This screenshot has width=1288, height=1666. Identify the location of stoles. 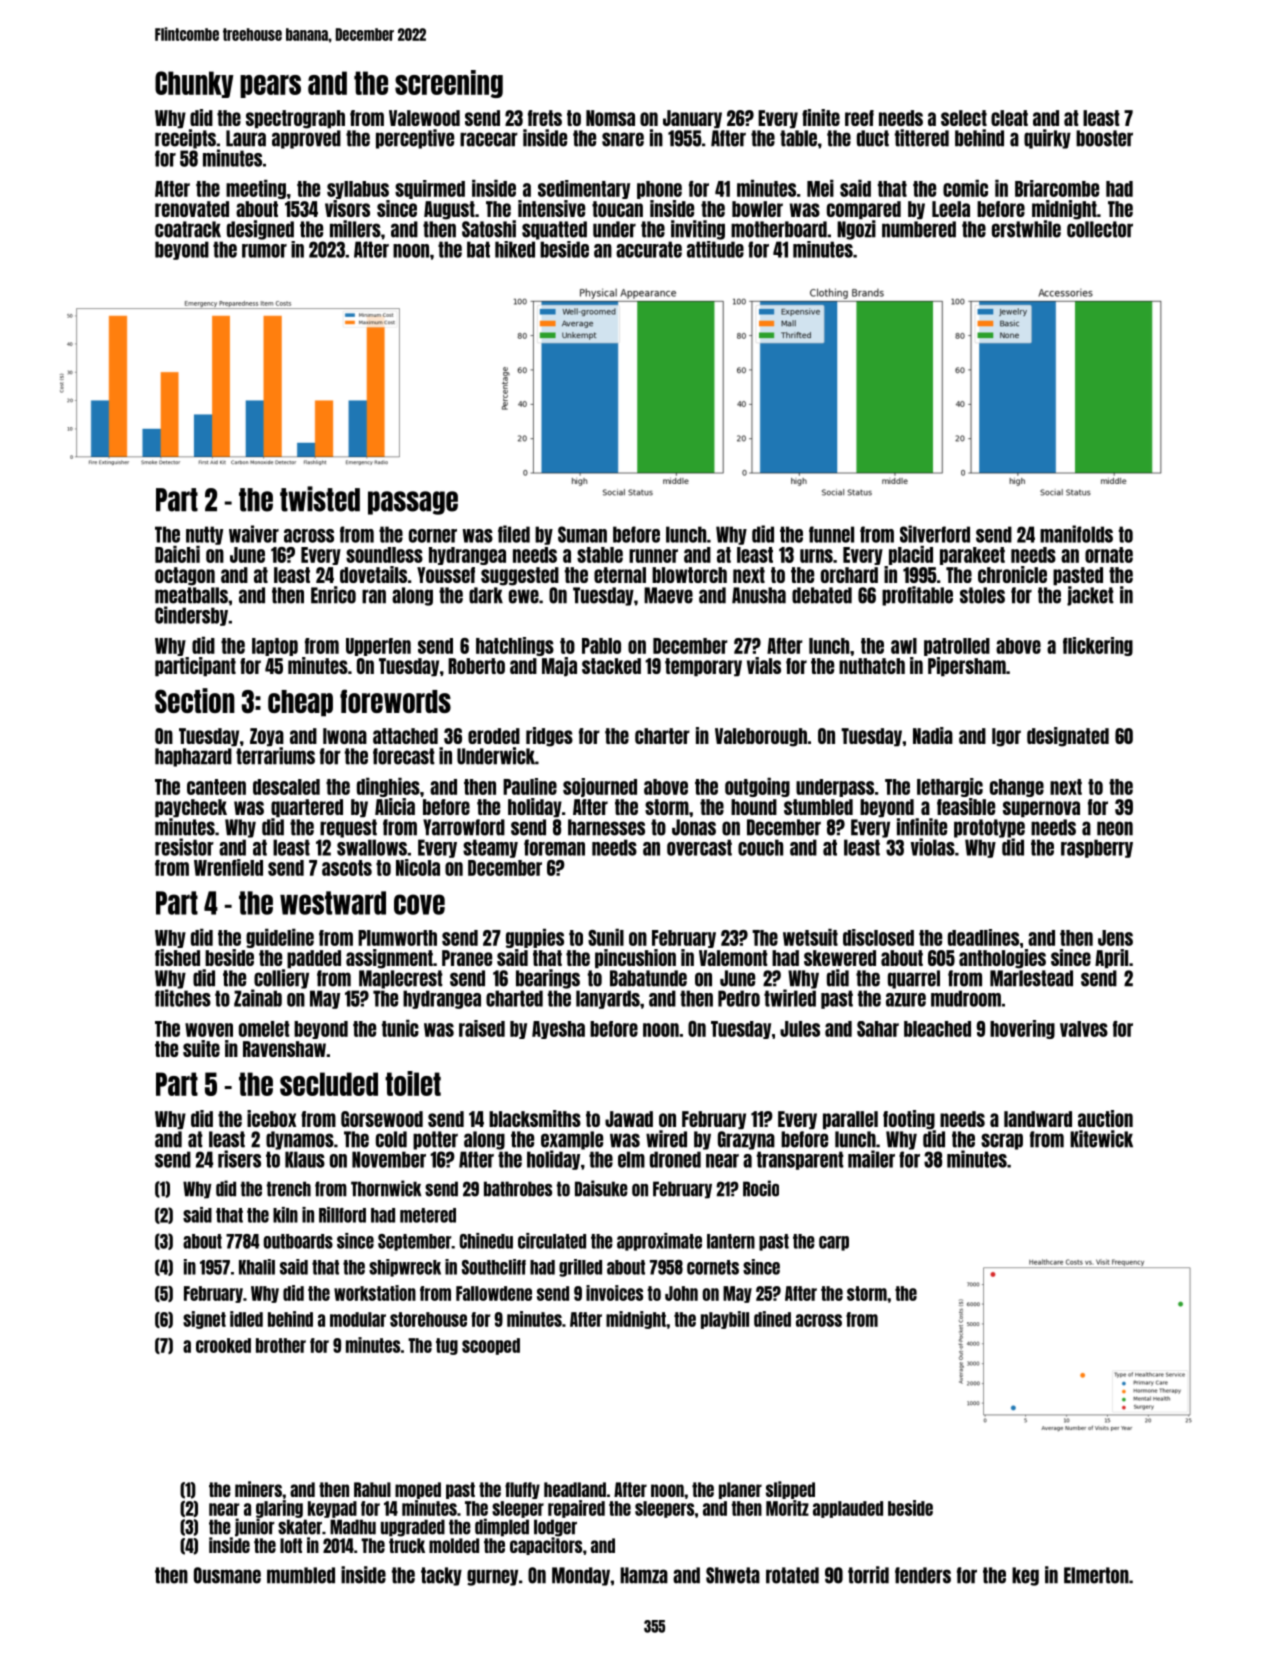
(982, 595).
